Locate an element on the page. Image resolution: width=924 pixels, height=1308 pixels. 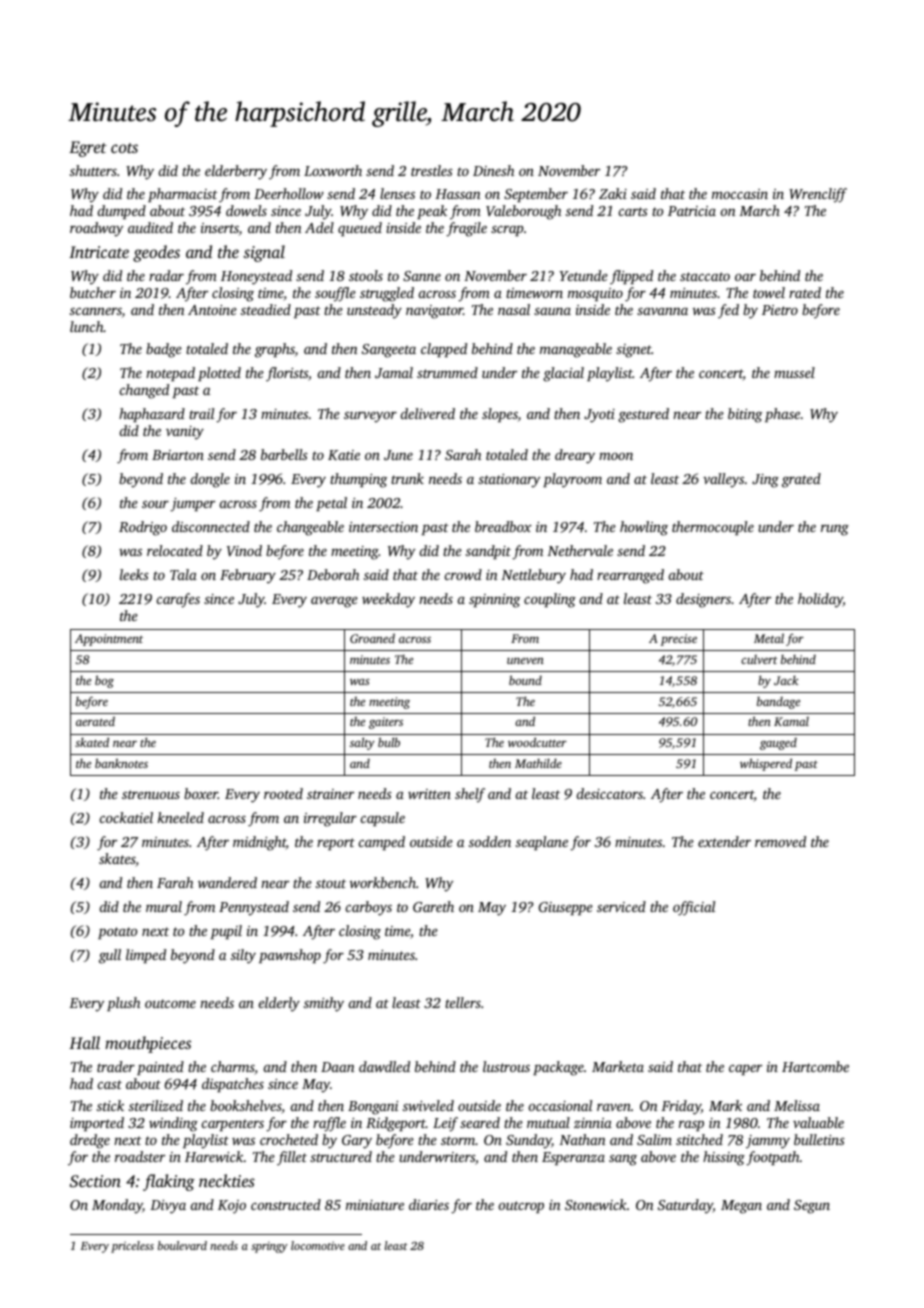
cots is located at coordinates (124, 148).
